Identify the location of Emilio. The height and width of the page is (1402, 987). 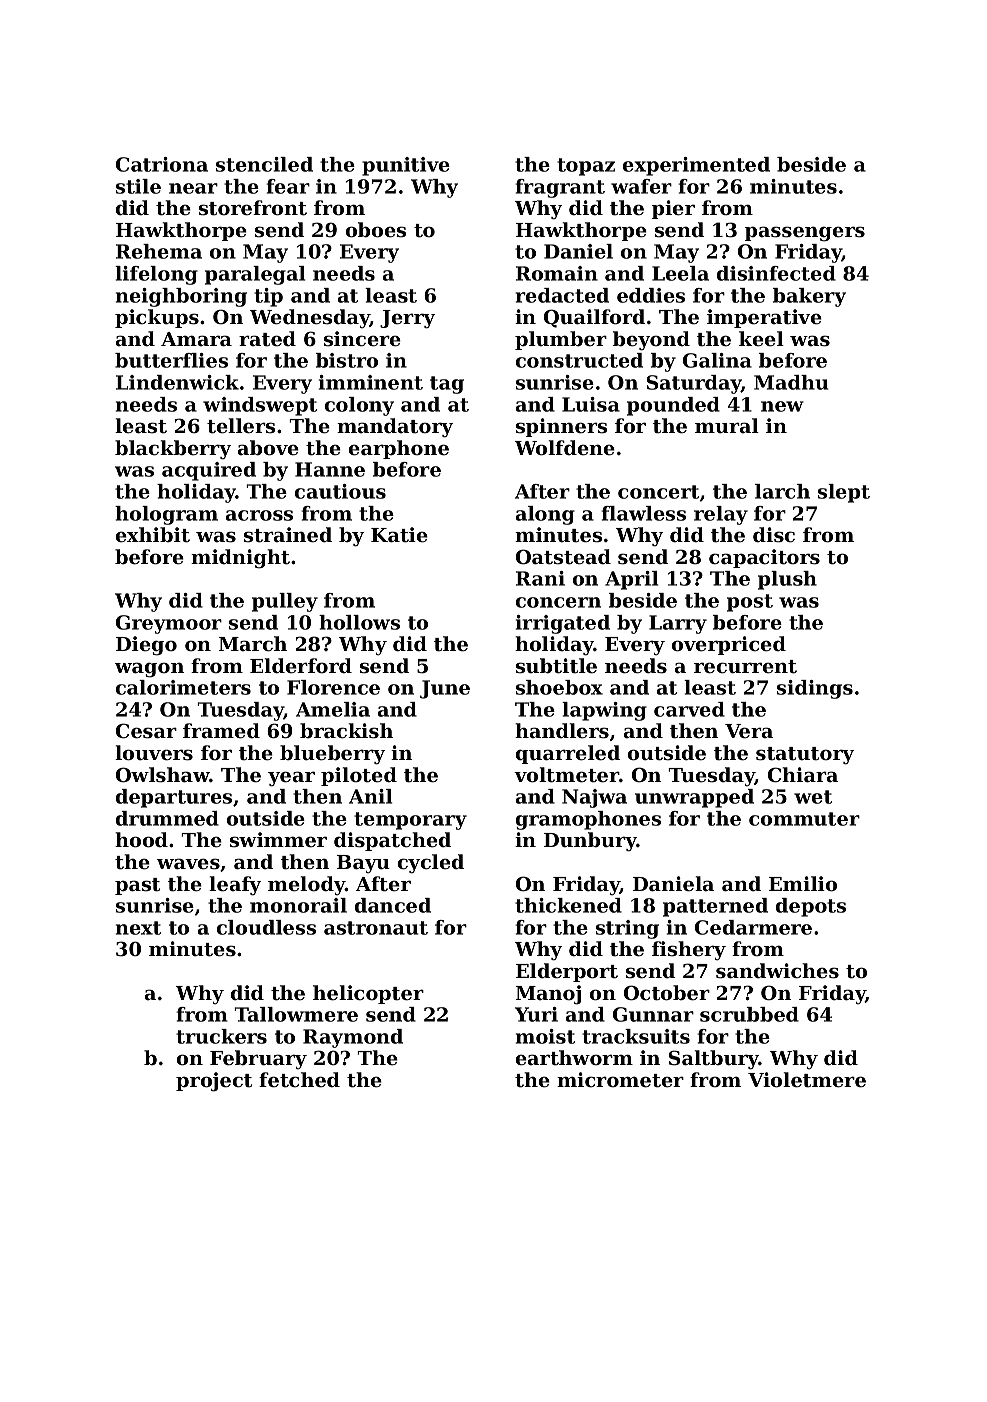
(803, 884).
